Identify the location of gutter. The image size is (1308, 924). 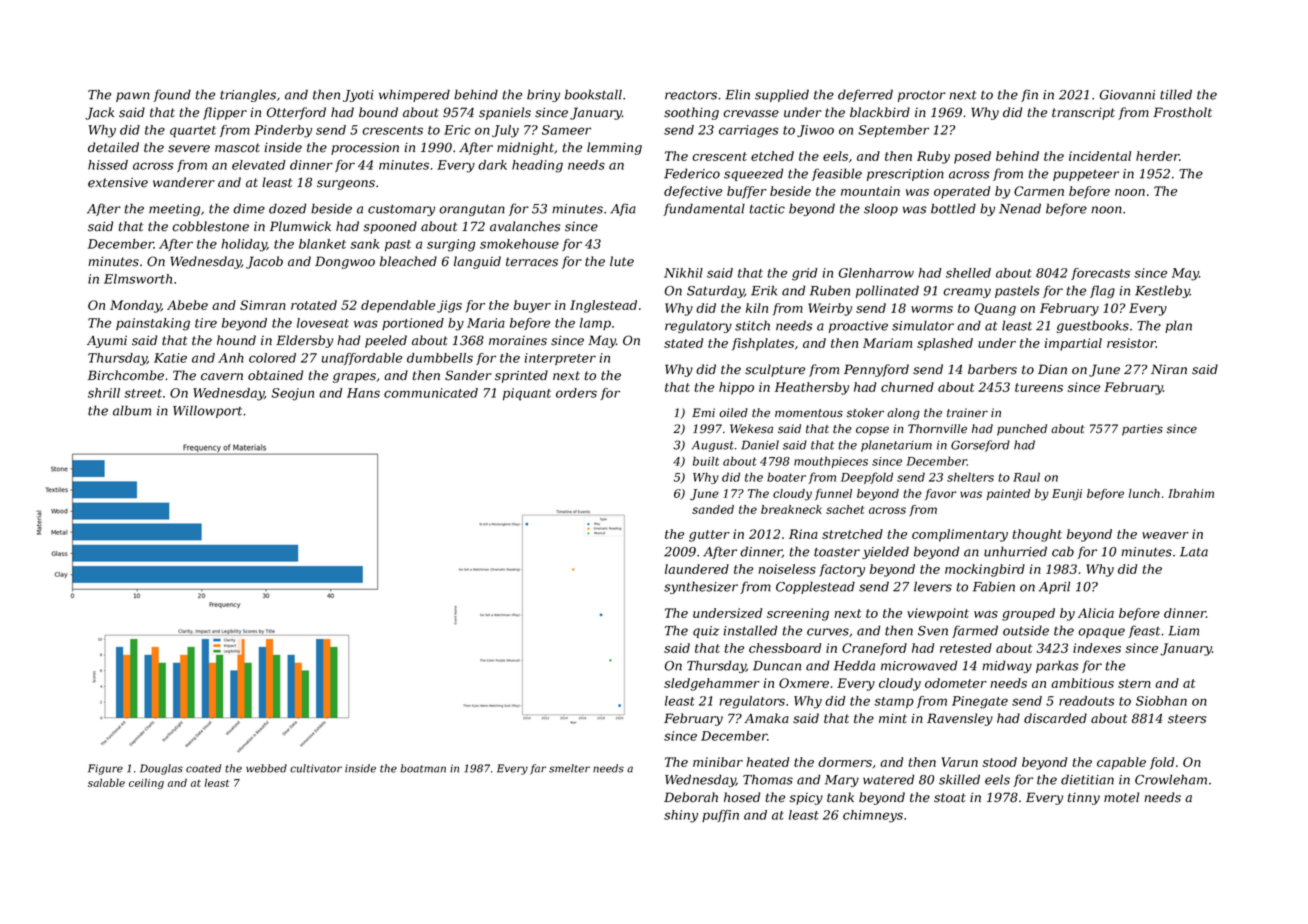
(709, 536).
